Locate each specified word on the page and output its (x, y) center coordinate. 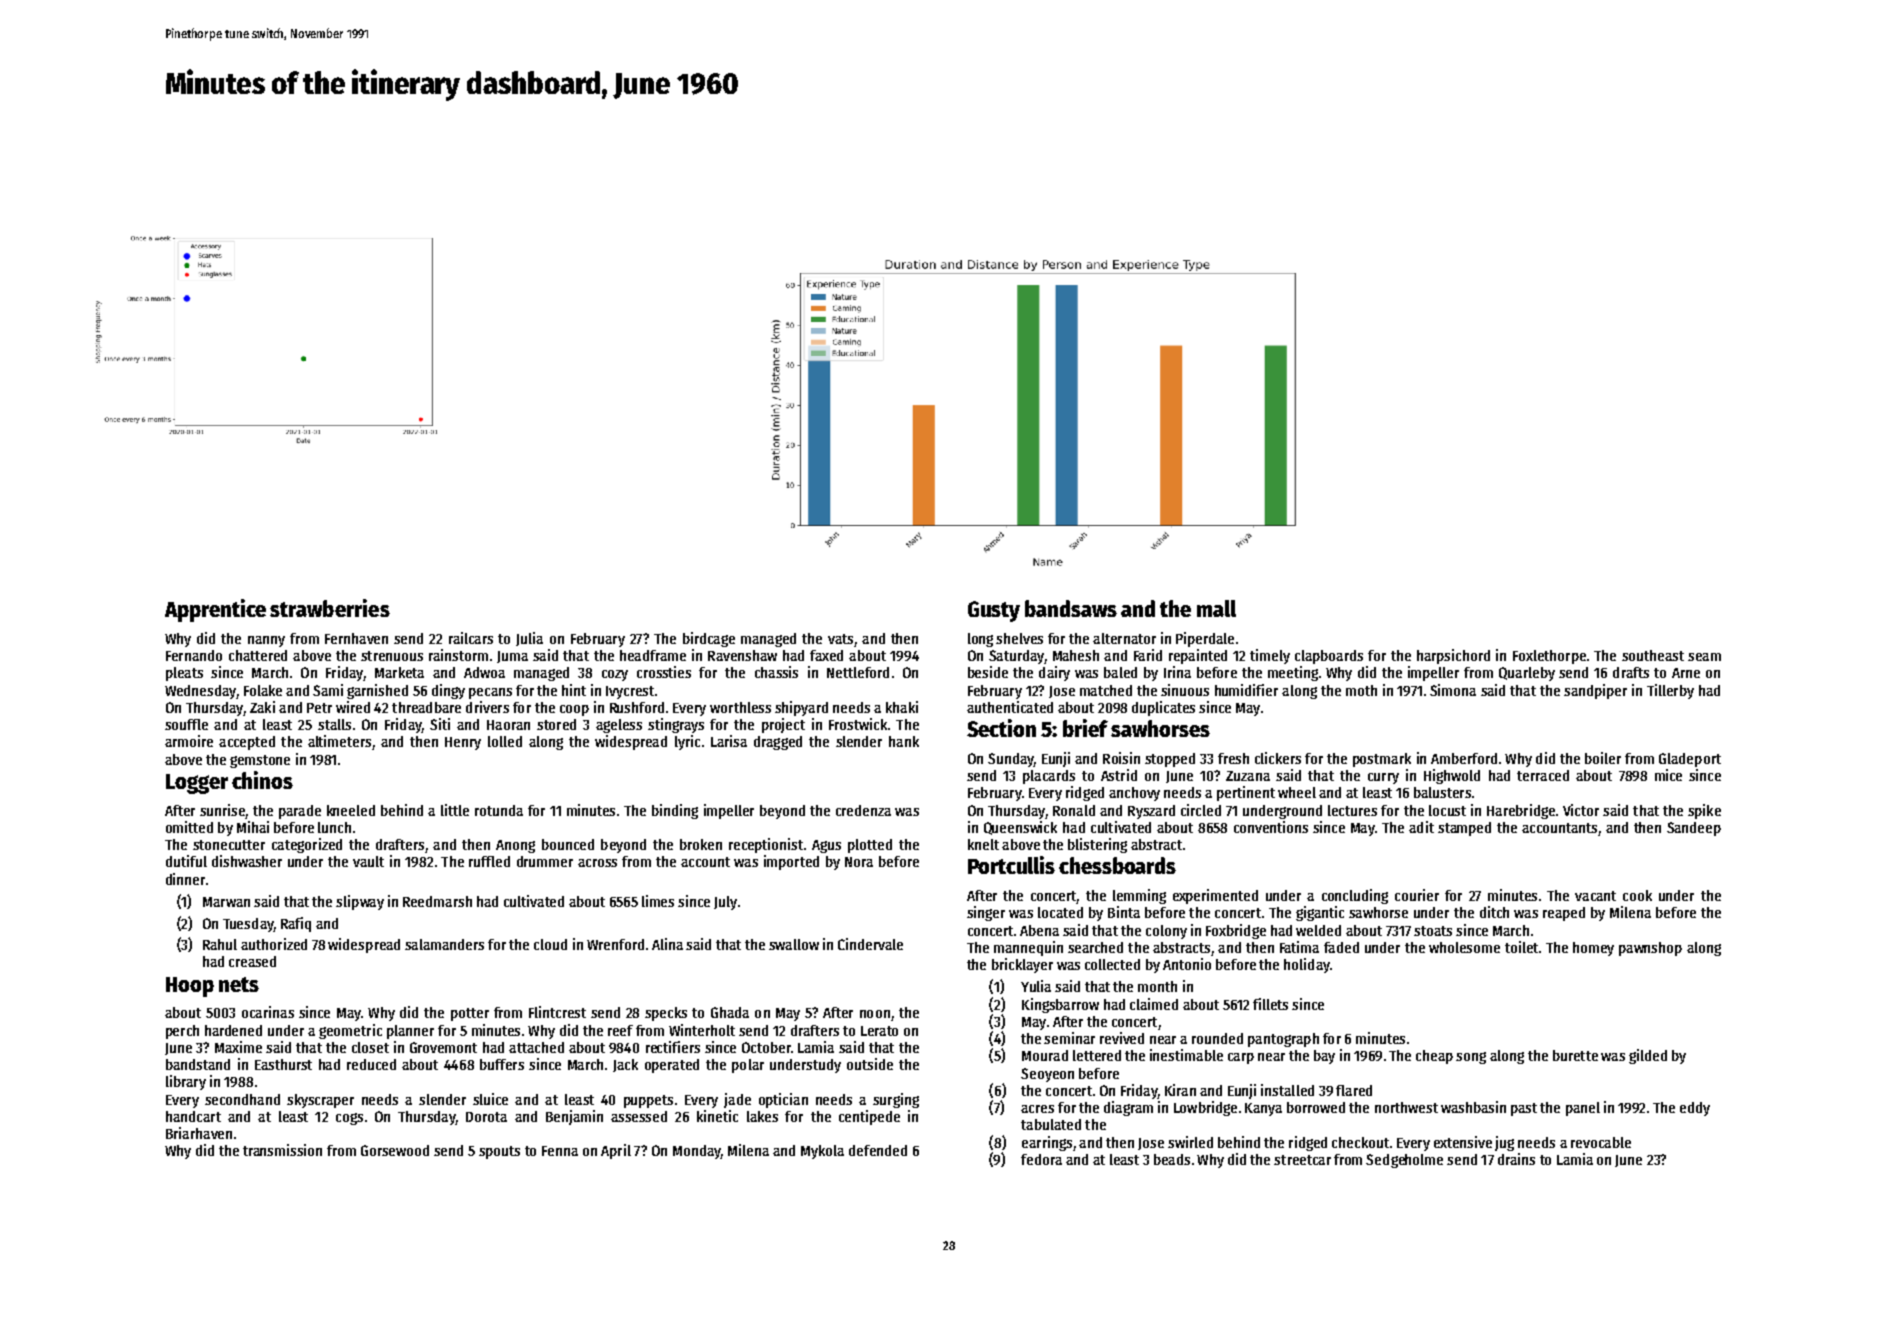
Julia (529, 639)
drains (1516, 1159)
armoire (189, 741)
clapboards (1329, 657)
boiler (1603, 758)
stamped (1464, 829)
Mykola (822, 1152)
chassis (776, 672)
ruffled (489, 861)
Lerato (879, 1031)
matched (1106, 690)
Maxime (238, 1047)
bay (1324, 1057)
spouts (499, 1152)
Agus (826, 846)
